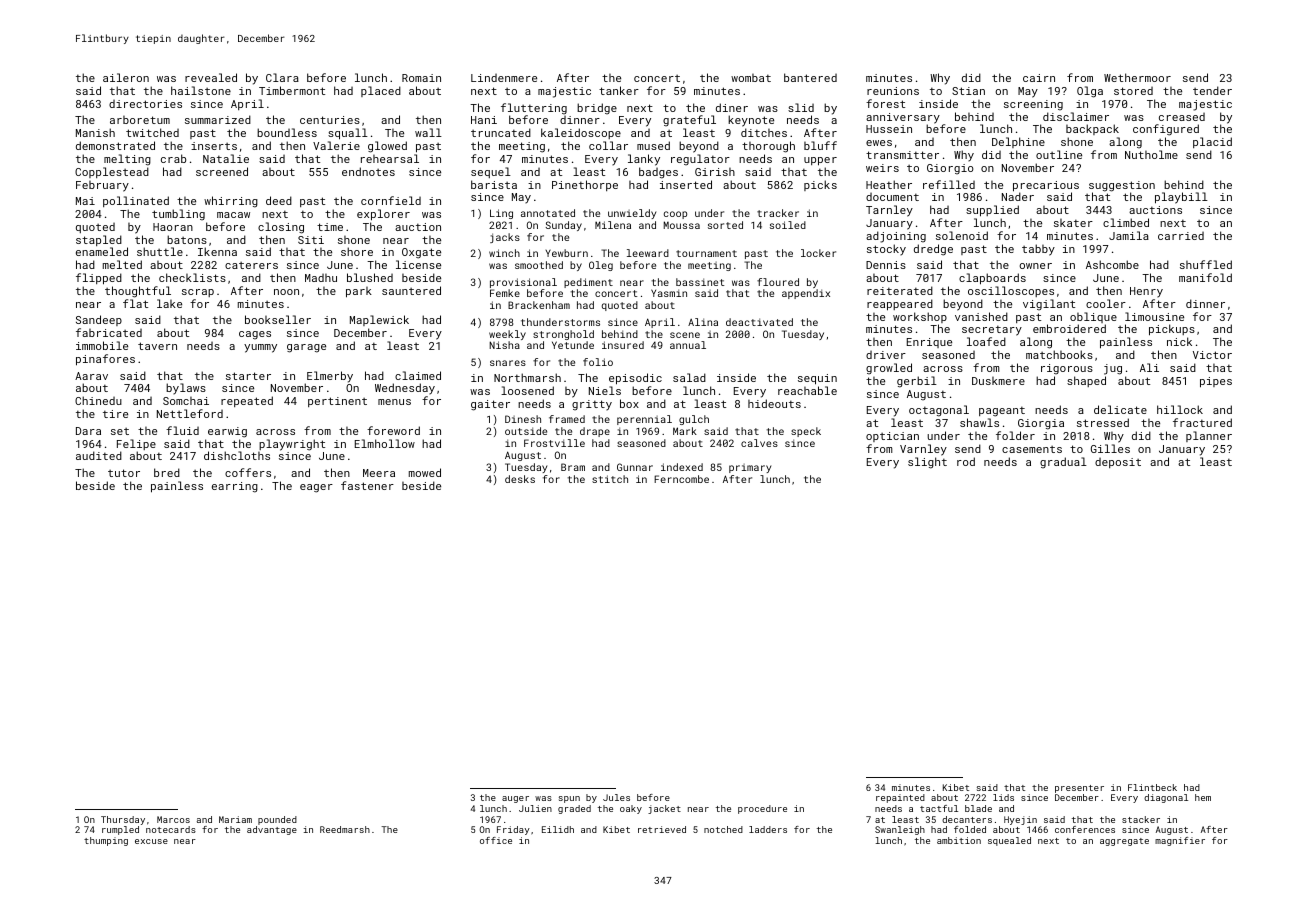  Describe the element at coordinates (1032, 449) in the image. I see `casements` at that location.
